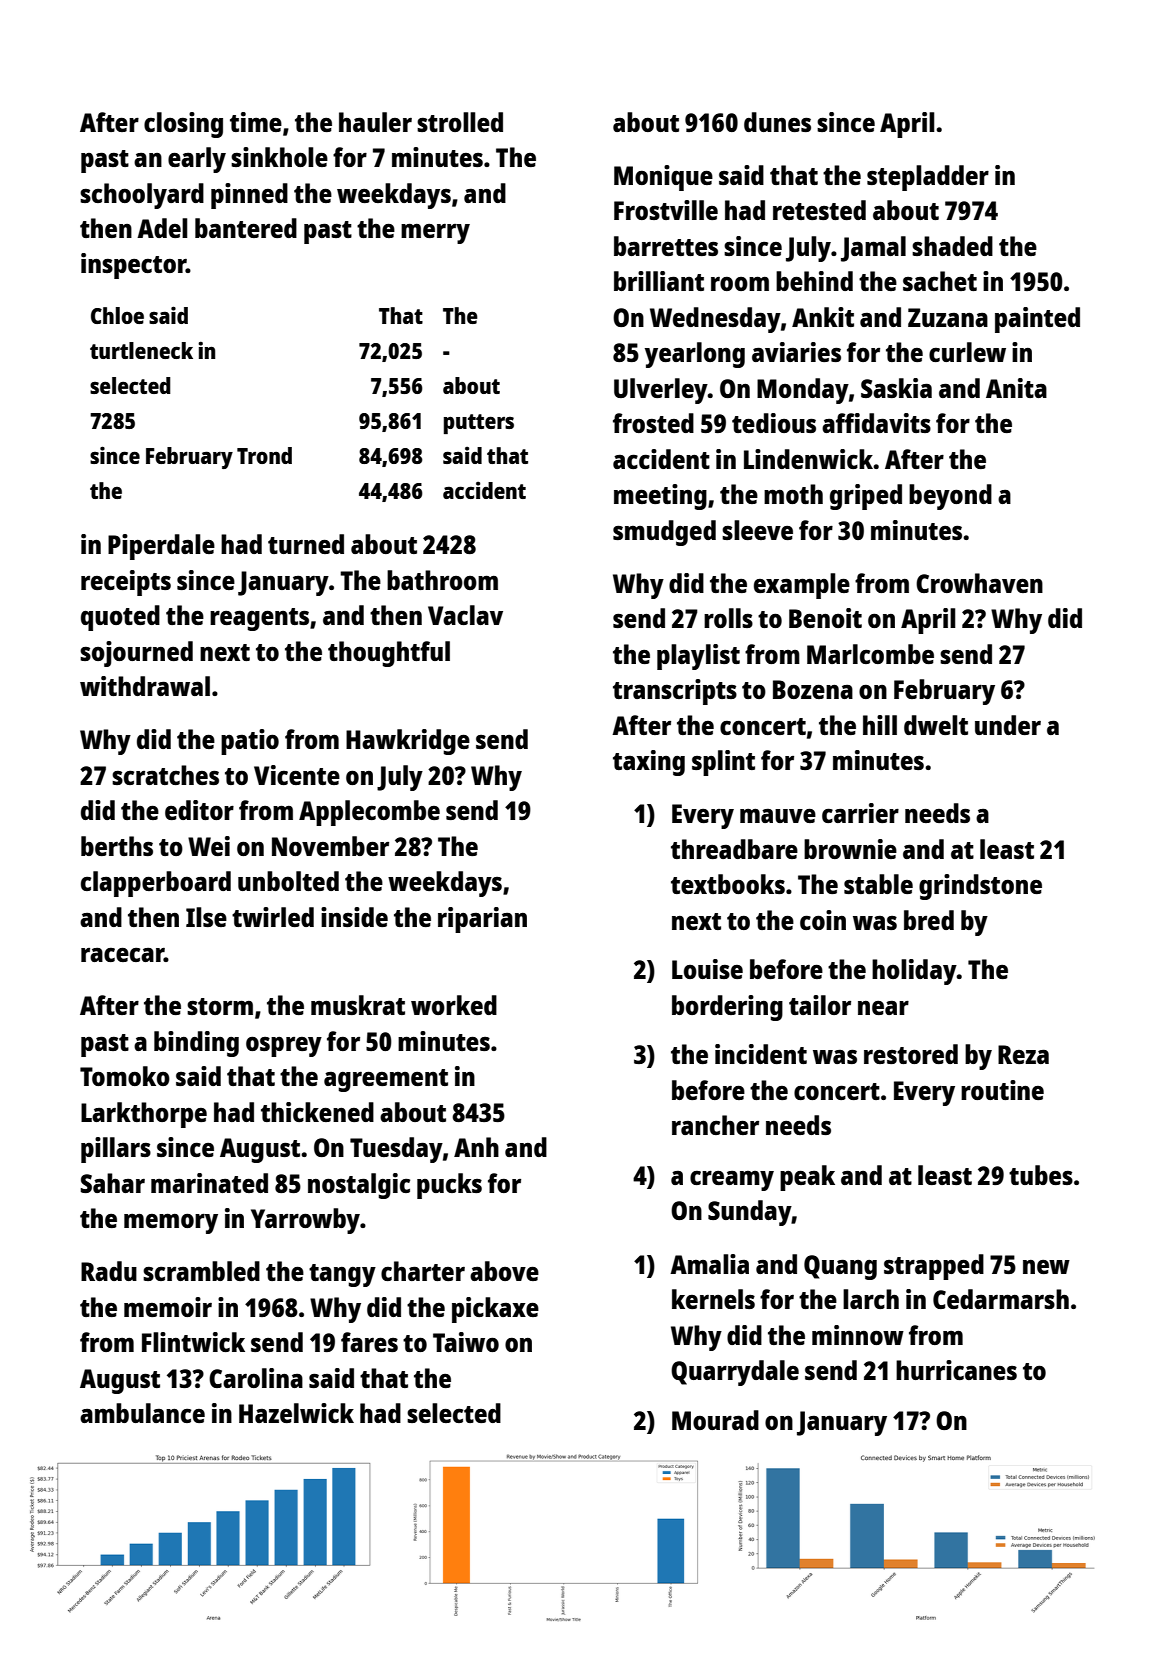 The image size is (1165, 1654). I want to click on griped, so click(866, 497).
